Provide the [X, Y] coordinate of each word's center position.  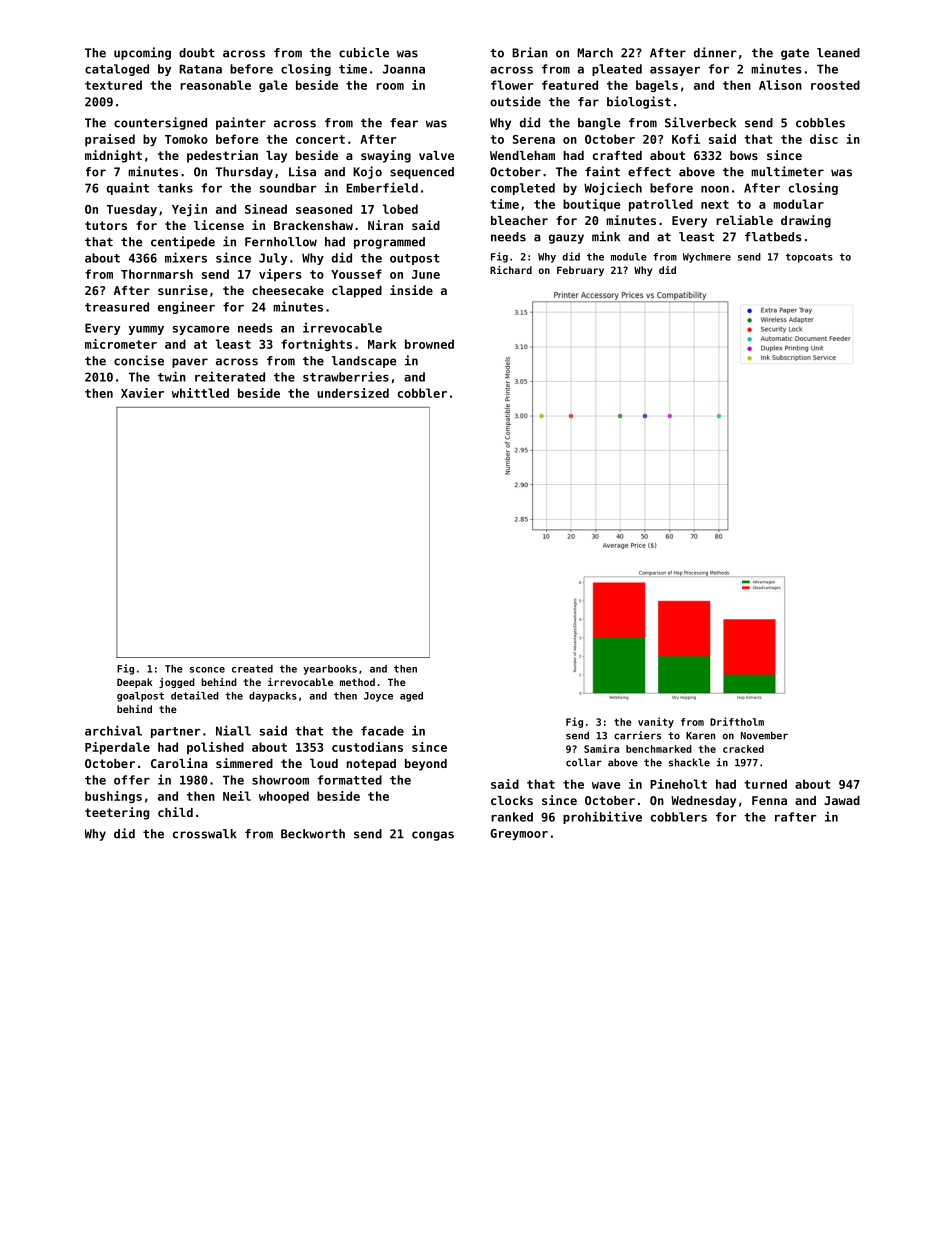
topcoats [809, 258]
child [175, 812]
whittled [200, 393]
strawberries [346, 376]
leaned [838, 53]
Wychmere [707, 258]
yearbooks [330, 670]
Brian [530, 52]
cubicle [364, 52]
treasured [117, 307]
